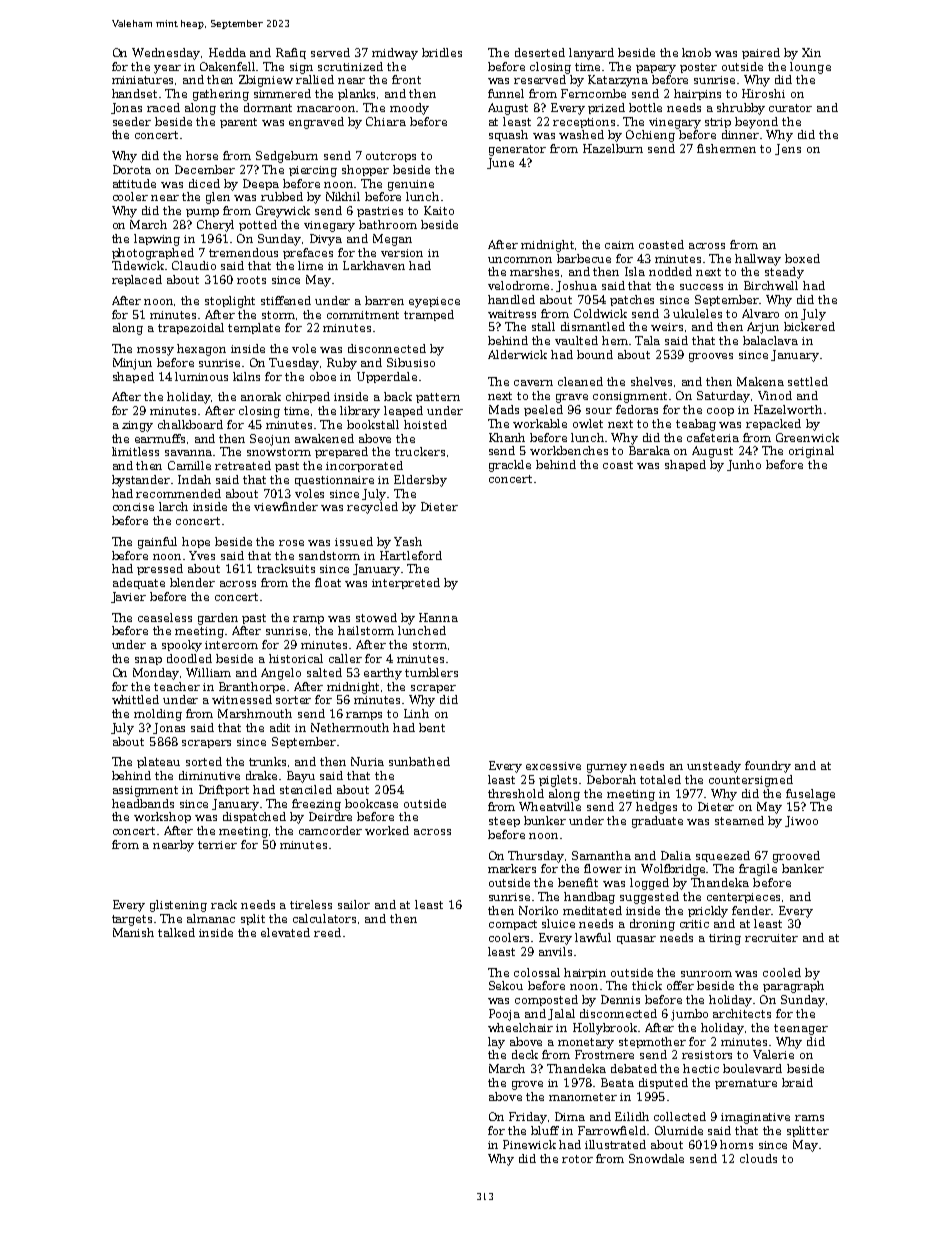 Image resolution: width=952 pixels, height=1233 pixels. Describe the element at coordinates (529, 1144) in the screenshot. I see `Pinewick` at that location.
